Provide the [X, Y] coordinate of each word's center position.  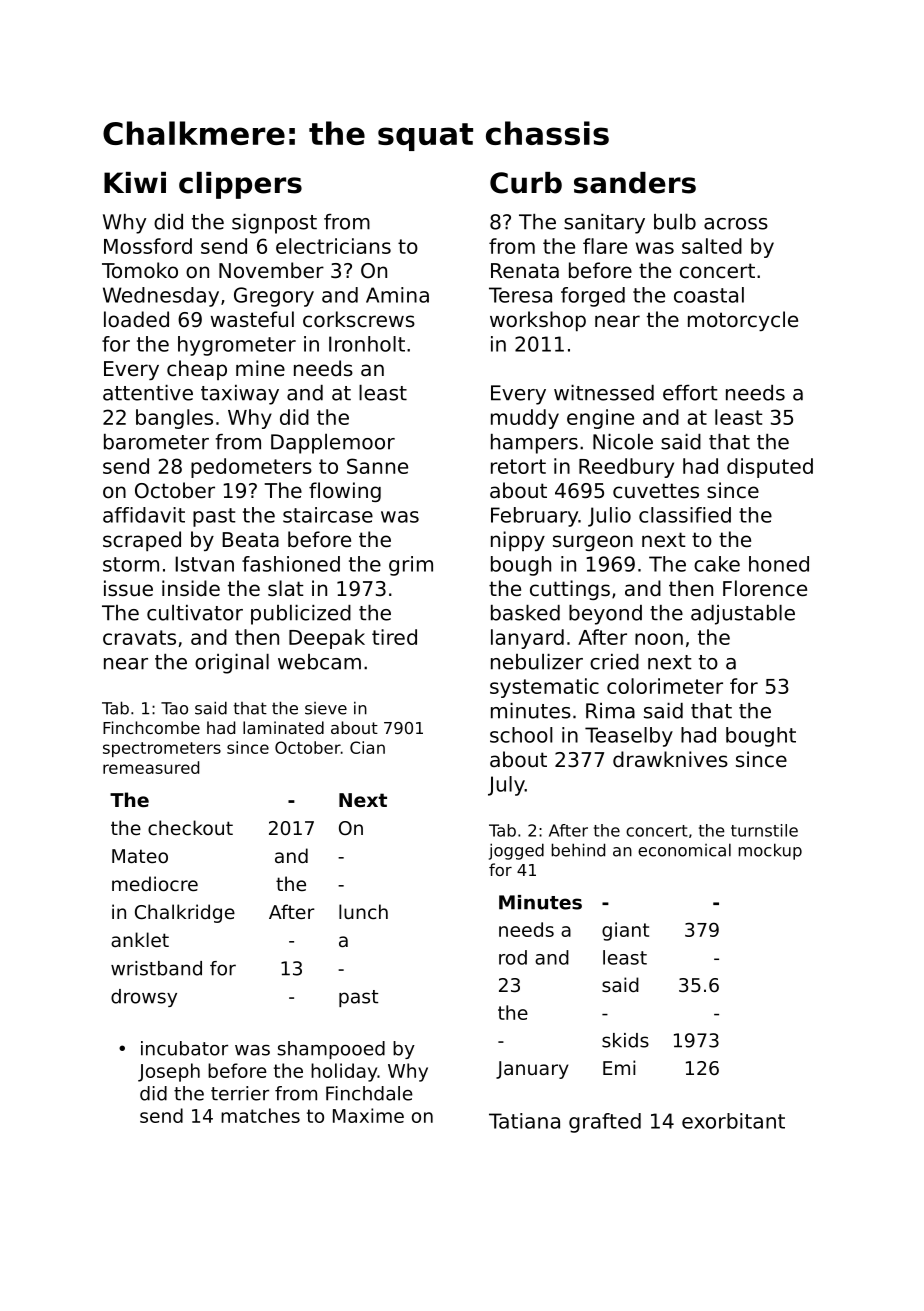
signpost [274, 224]
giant [625, 931]
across [736, 224]
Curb [526, 183]
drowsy [144, 998]
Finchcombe [151, 727]
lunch [363, 911]
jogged [516, 851]
